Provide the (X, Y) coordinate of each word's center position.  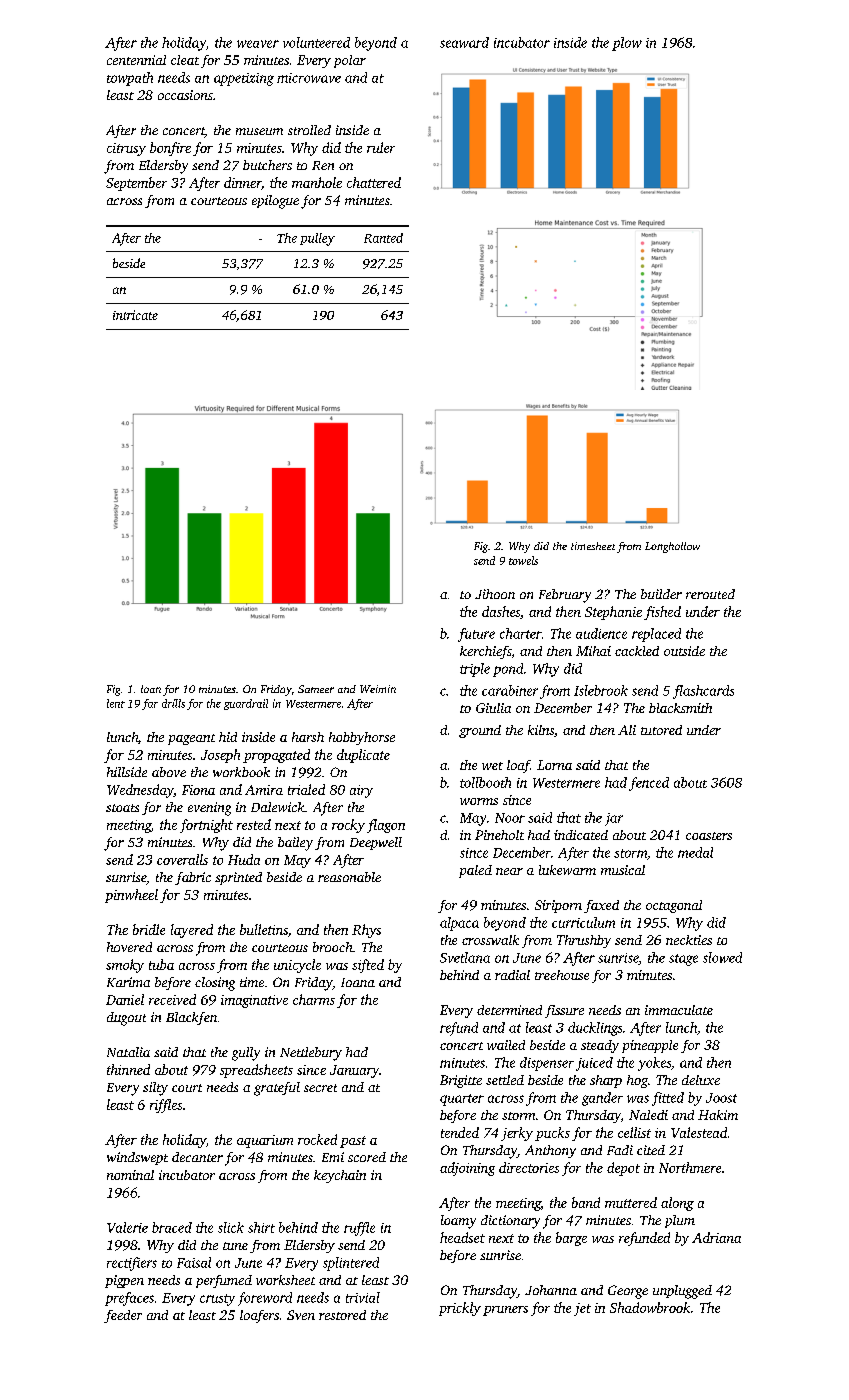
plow (627, 44)
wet (492, 766)
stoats (122, 808)
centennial (136, 60)
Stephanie (613, 613)
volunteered (316, 42)
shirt (261, 1227)
